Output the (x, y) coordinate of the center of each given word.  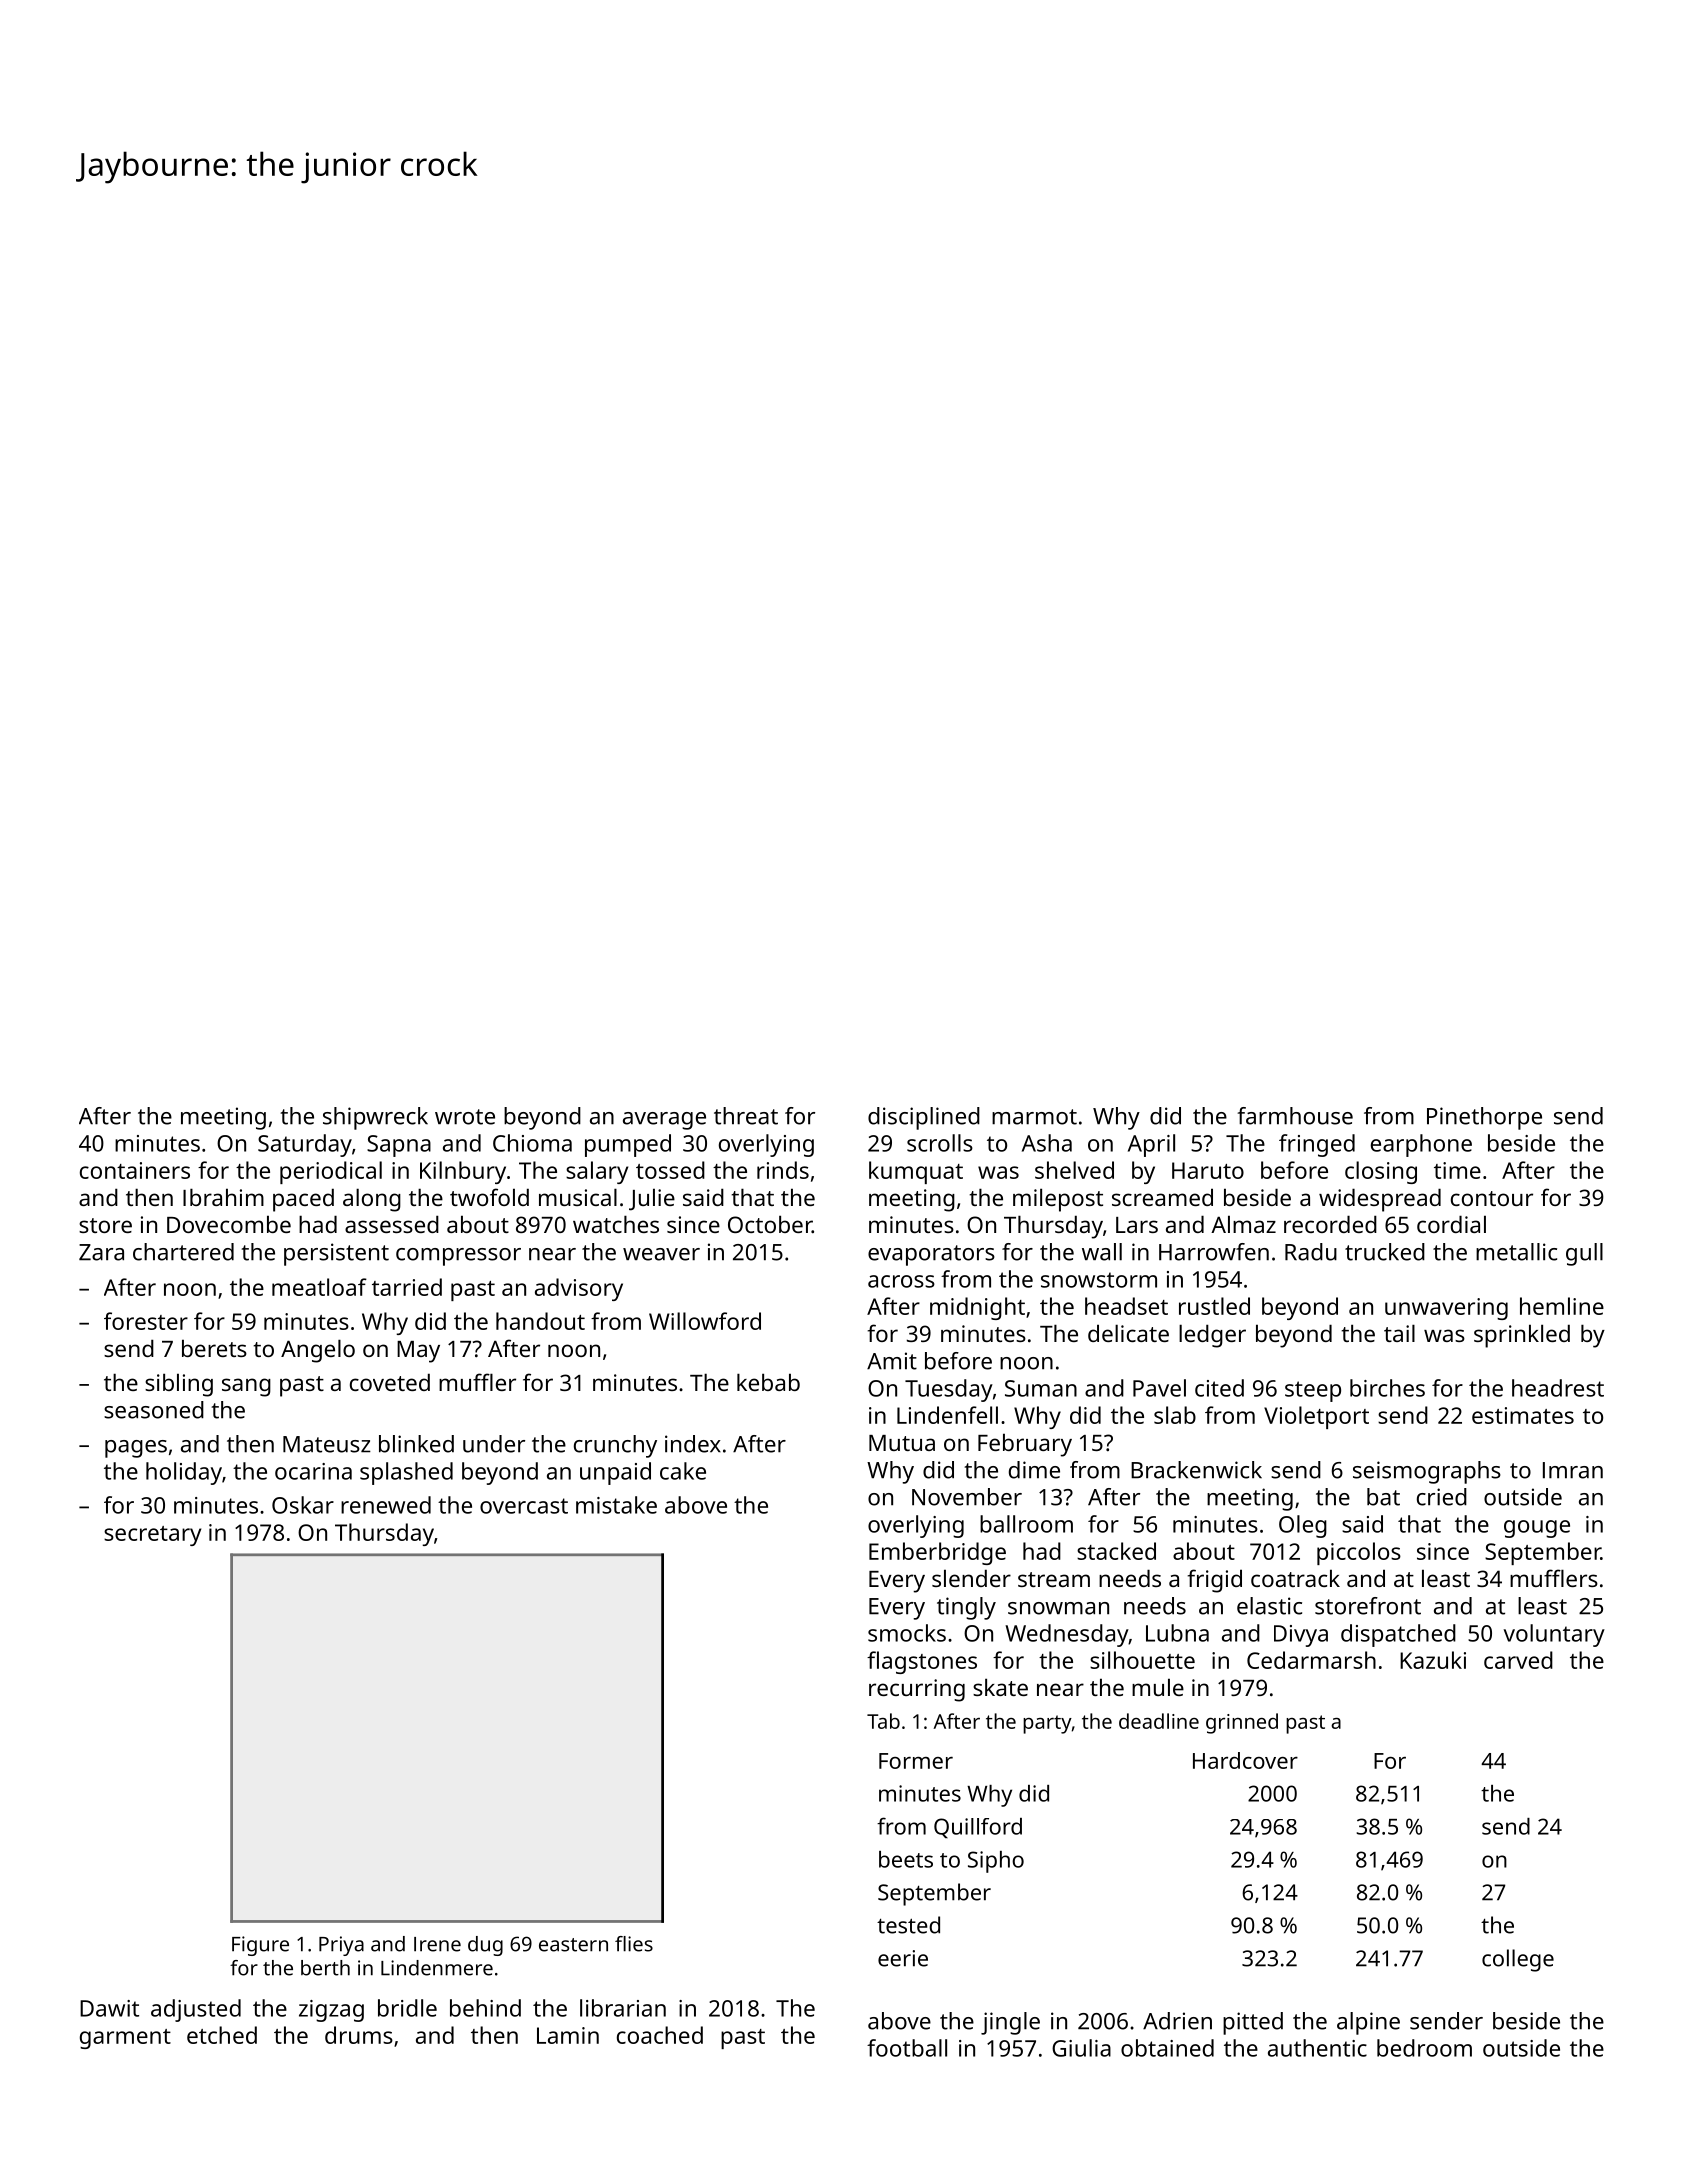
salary (597, 1172)
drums (359, 2035)
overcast (524, 1506)
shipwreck (375, 1118)
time (1457, 1170)
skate (1000, 1687)
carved (1518, 1660)
